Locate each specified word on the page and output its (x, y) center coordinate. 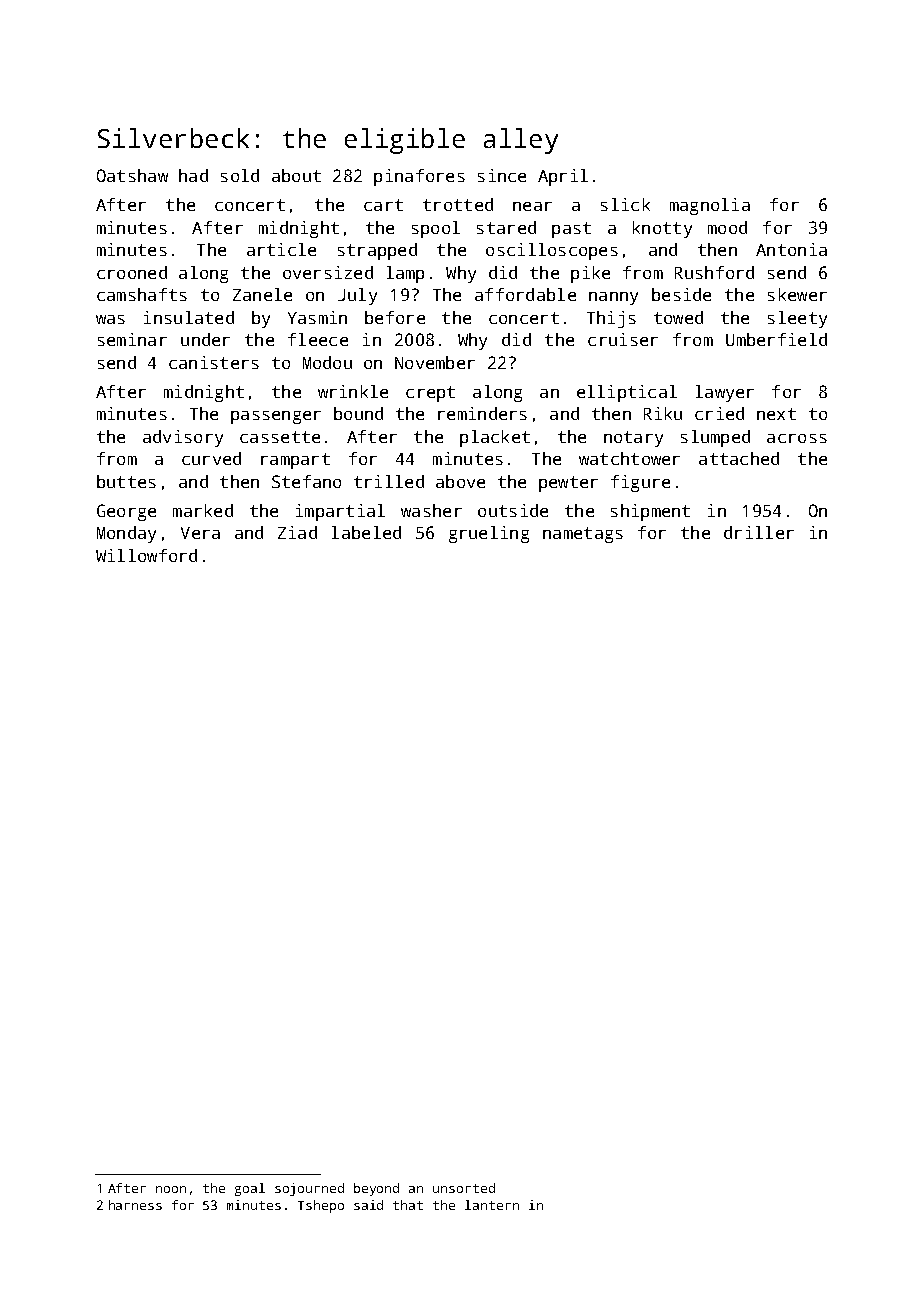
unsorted (464, 1188)
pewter (568, 484)
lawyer (725, 393)
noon (171, 1189)
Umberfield (776, 339)
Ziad (297, 532)
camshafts (142, 294)
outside (513, 510)
